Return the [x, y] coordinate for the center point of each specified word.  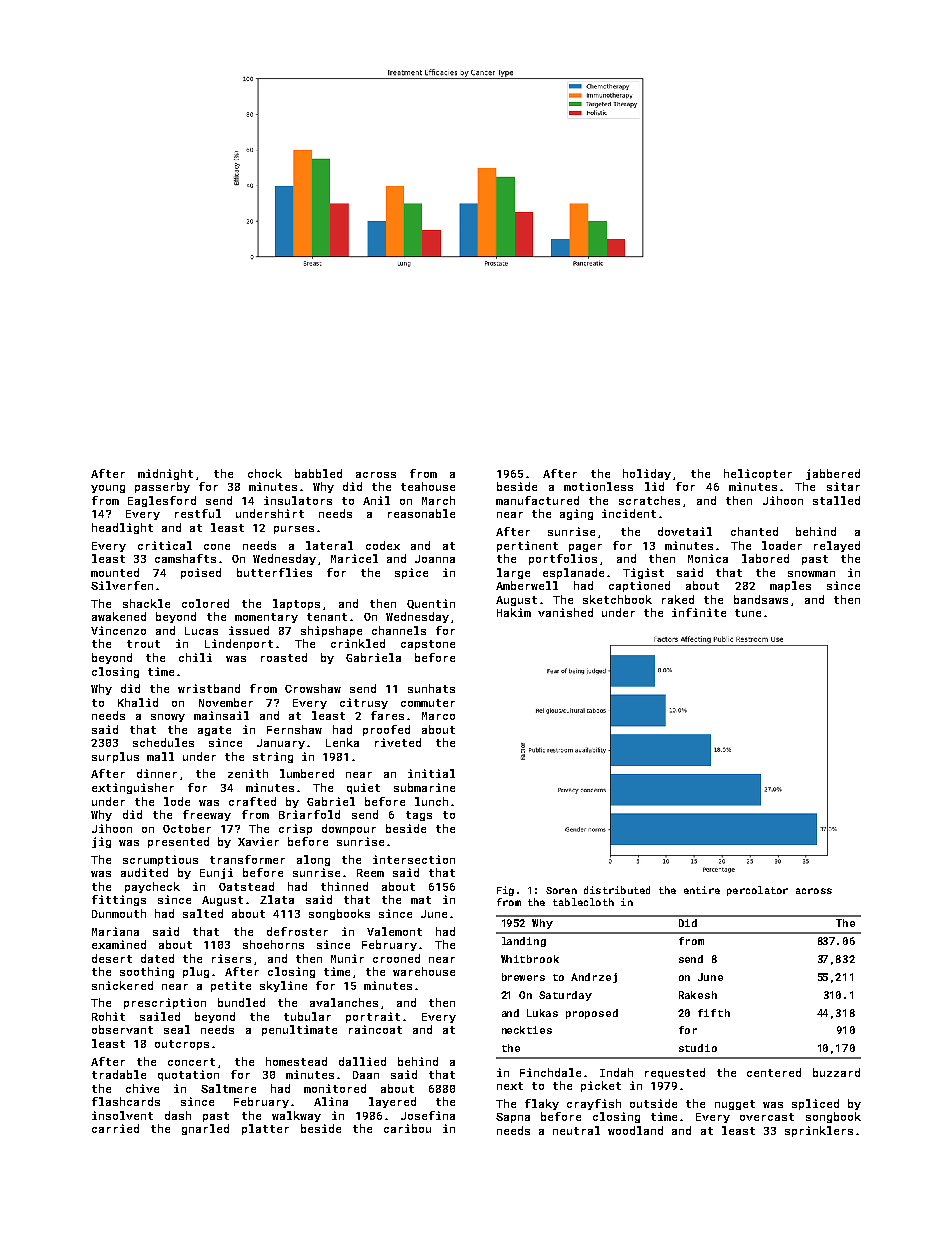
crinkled [358, 643]
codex [383, 545]
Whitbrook [530, 959]
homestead [296, 1061]
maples [790, 586]
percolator [757, 891]
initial [431, 773]
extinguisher [133, 788]
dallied [362, 1061]
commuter [428, 703]
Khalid [138, 702]
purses [294, 530]
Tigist [643, 573]
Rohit [108, 1016]
